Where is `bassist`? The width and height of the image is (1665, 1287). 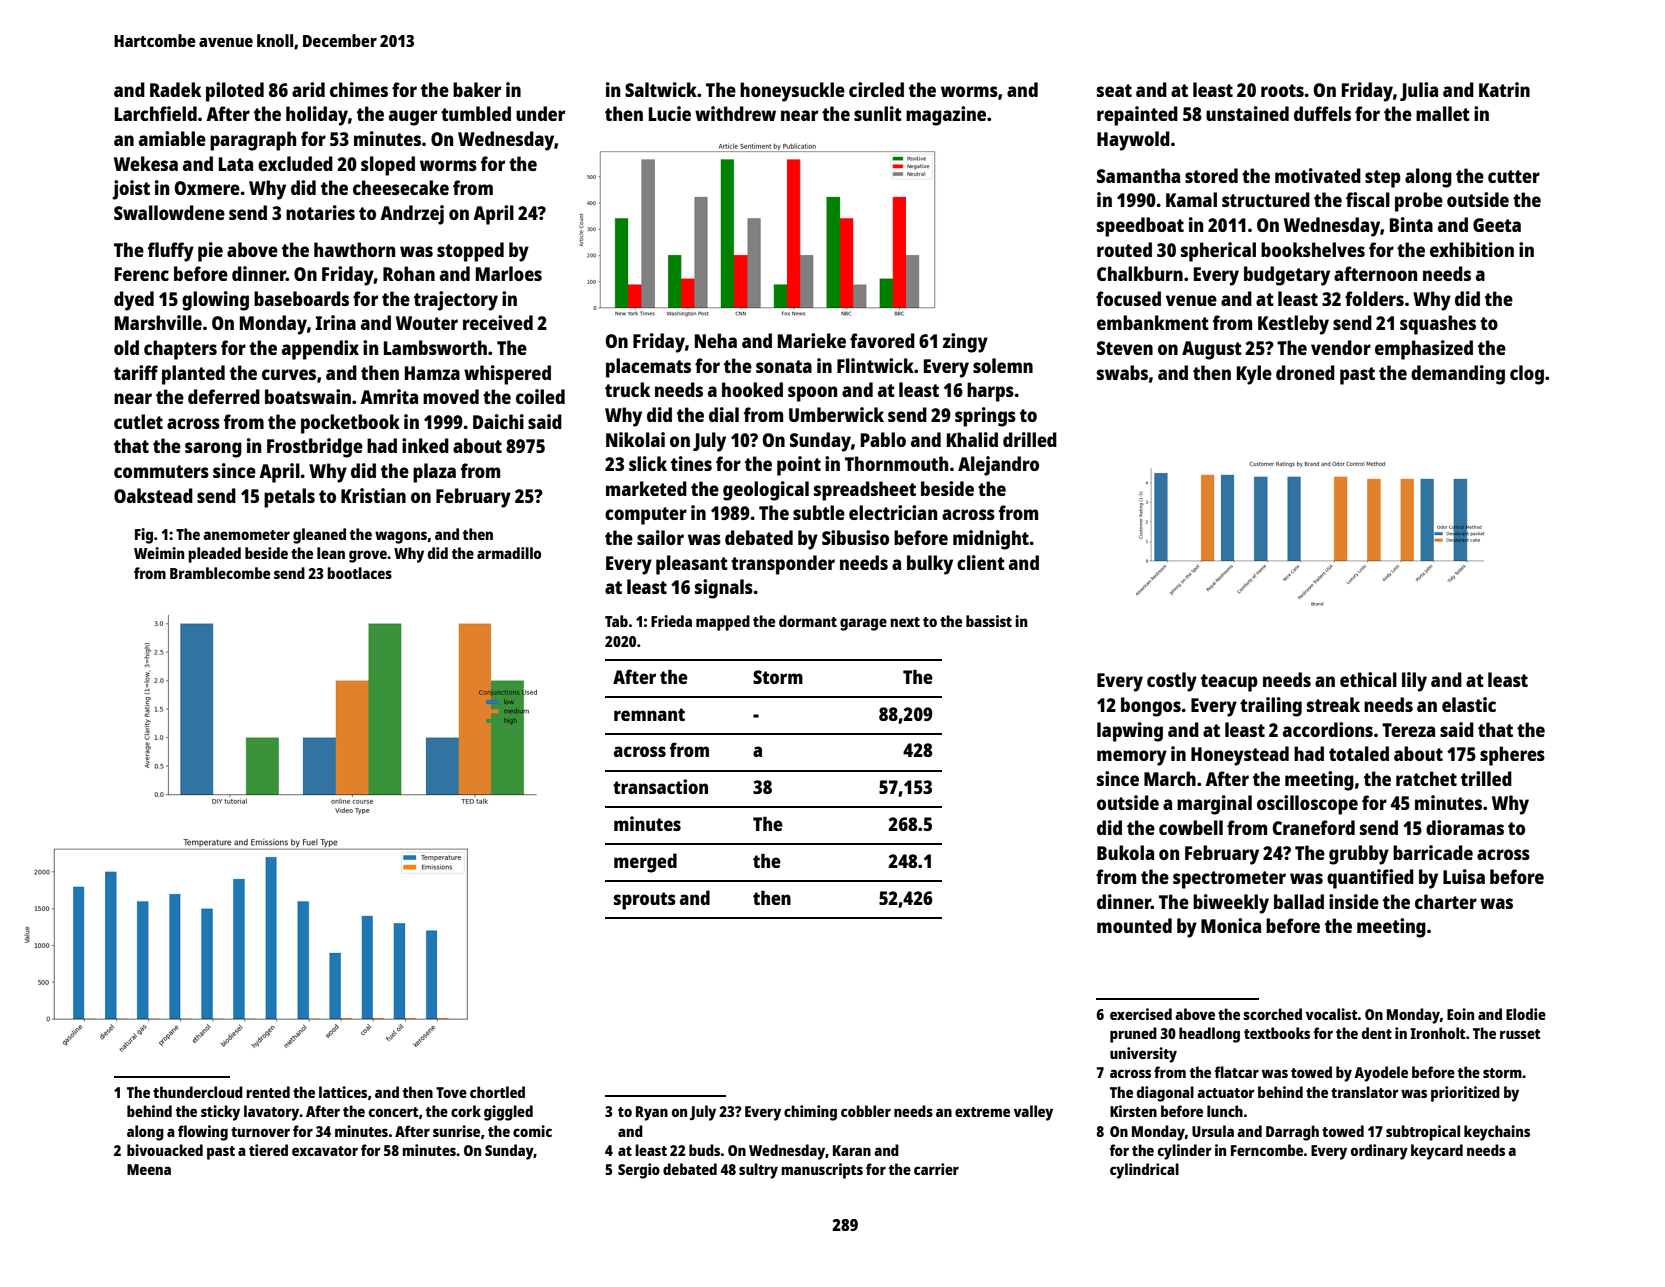 bassist is located at coordinates (989, 621).
